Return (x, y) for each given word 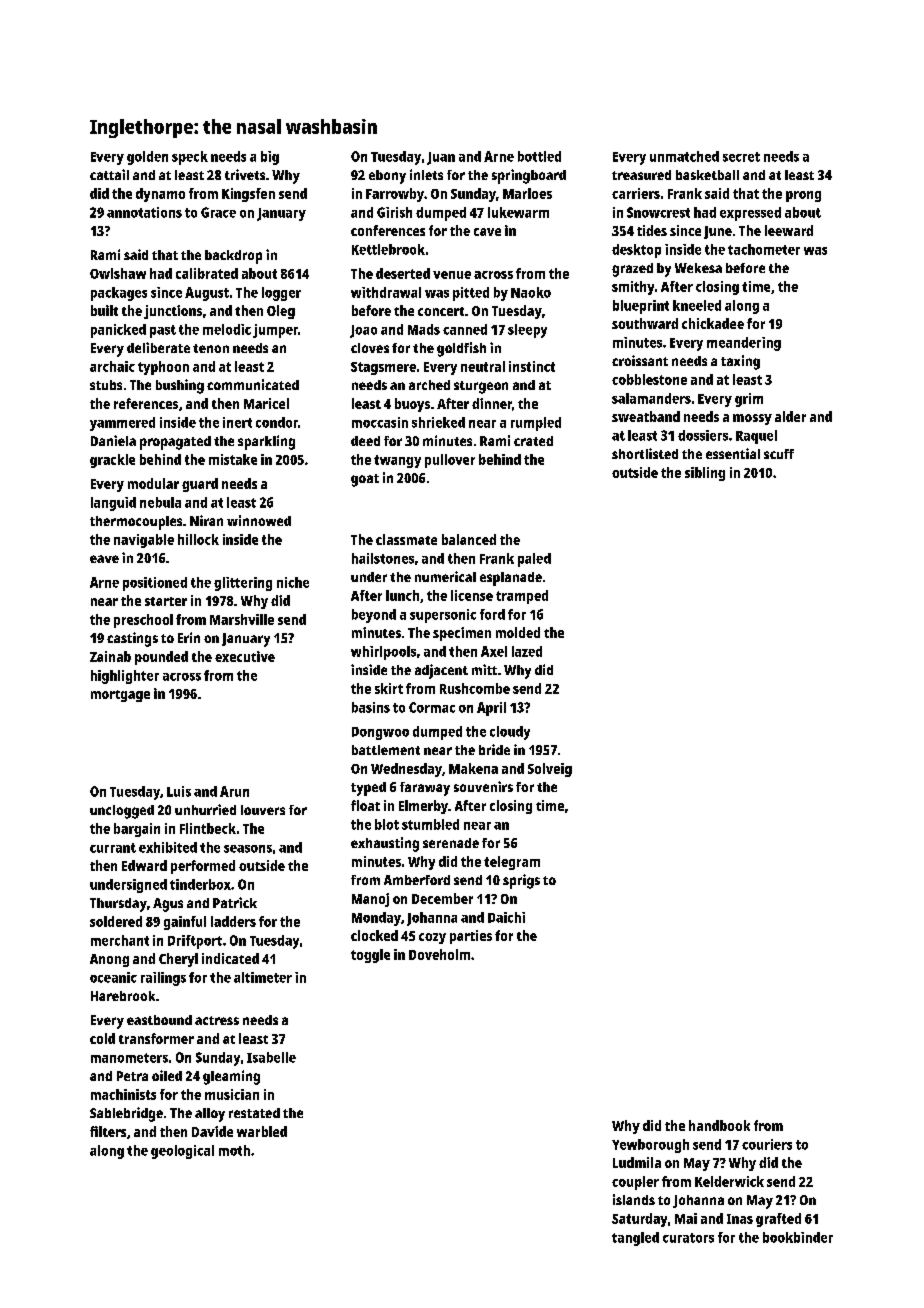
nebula (160, 502)
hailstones (383, 558)
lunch (402, 595)
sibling (705, 474)
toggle (370, 956)
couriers (767, 1144)
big (270, 158)
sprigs (521, 881)
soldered (116, 921)
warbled (262, 1131)
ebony (387, 177)
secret (741, 157)
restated (254, 1113)
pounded (161, 658)
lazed (527, 651)
